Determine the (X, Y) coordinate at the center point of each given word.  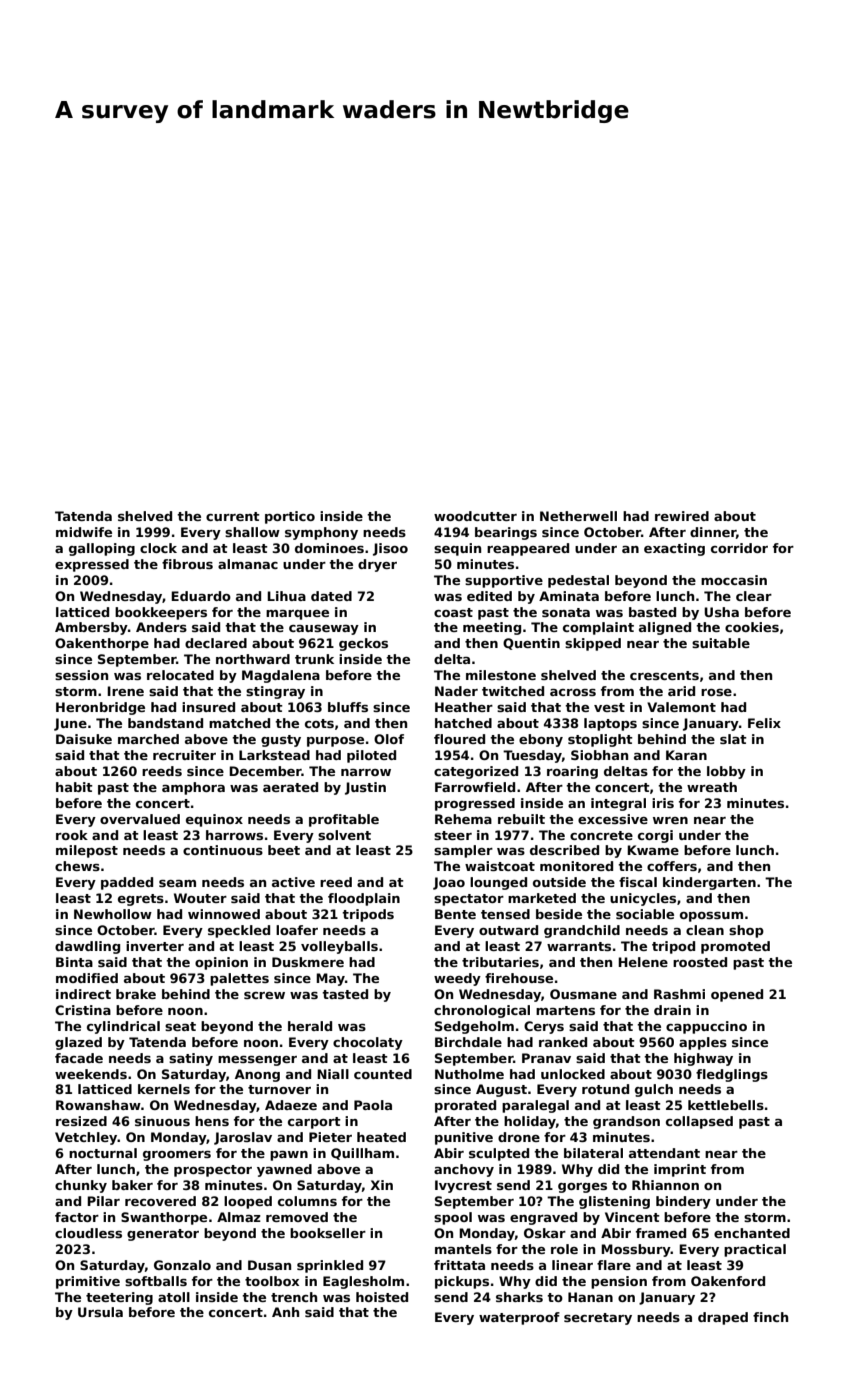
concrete (601, 835)
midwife (84, 532)
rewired (682, 516)
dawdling (87, 947)
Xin (382, 1185)
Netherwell (578, 516)
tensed (505, 914)
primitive (88, 1282)
